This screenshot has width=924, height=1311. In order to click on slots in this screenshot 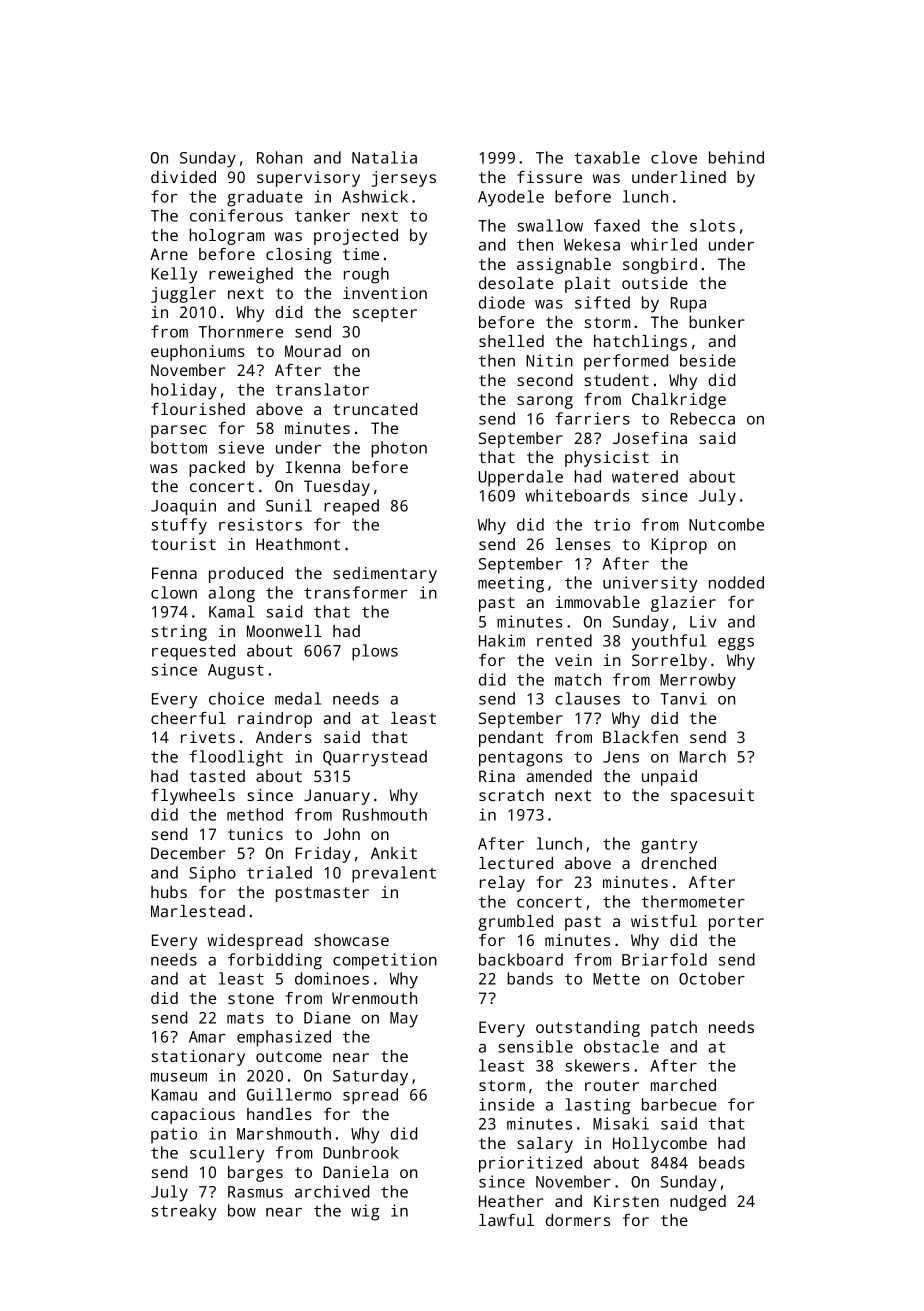, I will do `click(712, 225)`.
